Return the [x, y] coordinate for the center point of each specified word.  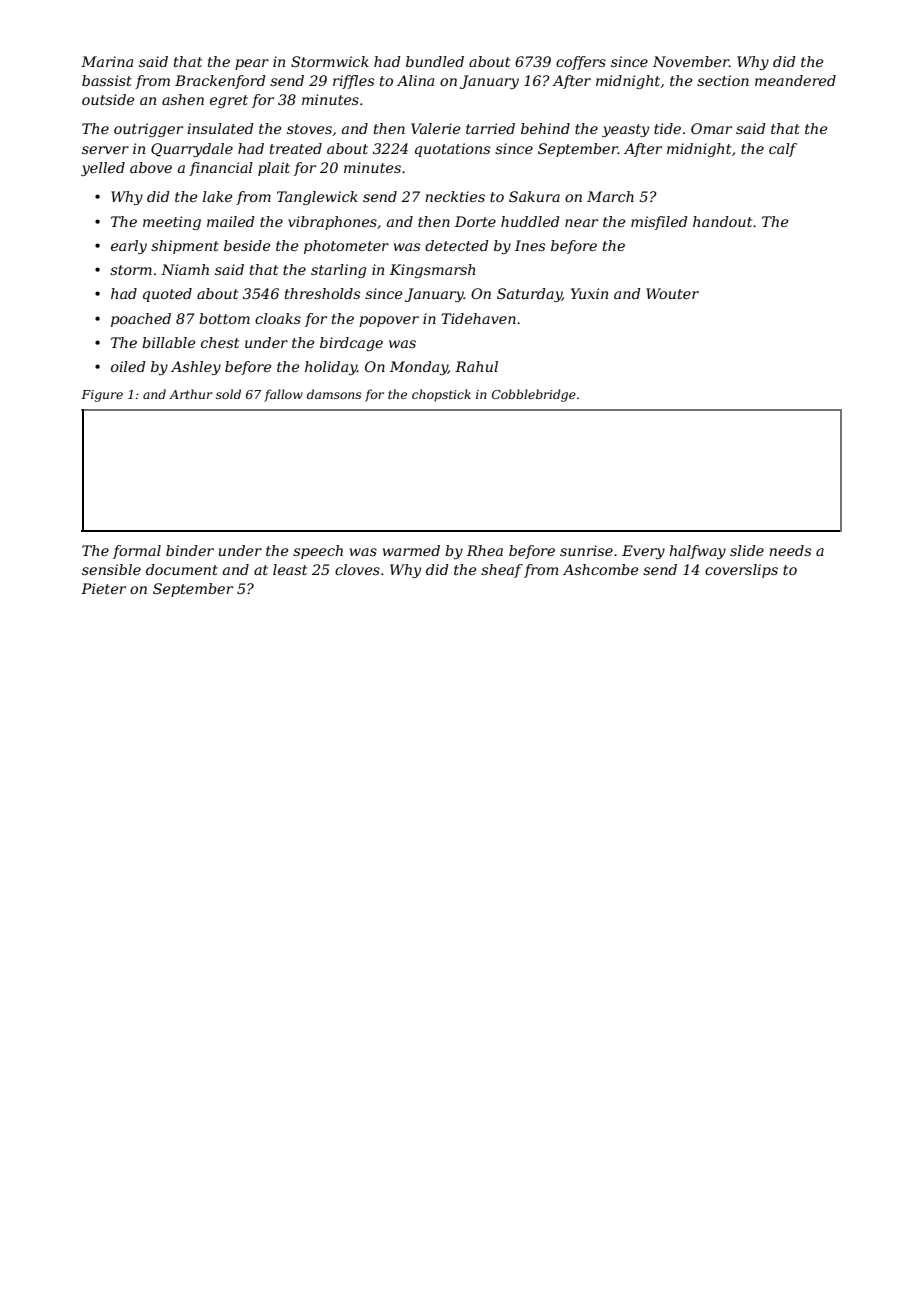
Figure [102, 396]
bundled [435, 61]
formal [137, 552]
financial [221, 169]
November [691, 61]
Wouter [672, 293]
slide [747, 550]
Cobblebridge [534, 395]
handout [722, 221]
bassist [107, 80]
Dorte [475, 221]
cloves [357, 569]
